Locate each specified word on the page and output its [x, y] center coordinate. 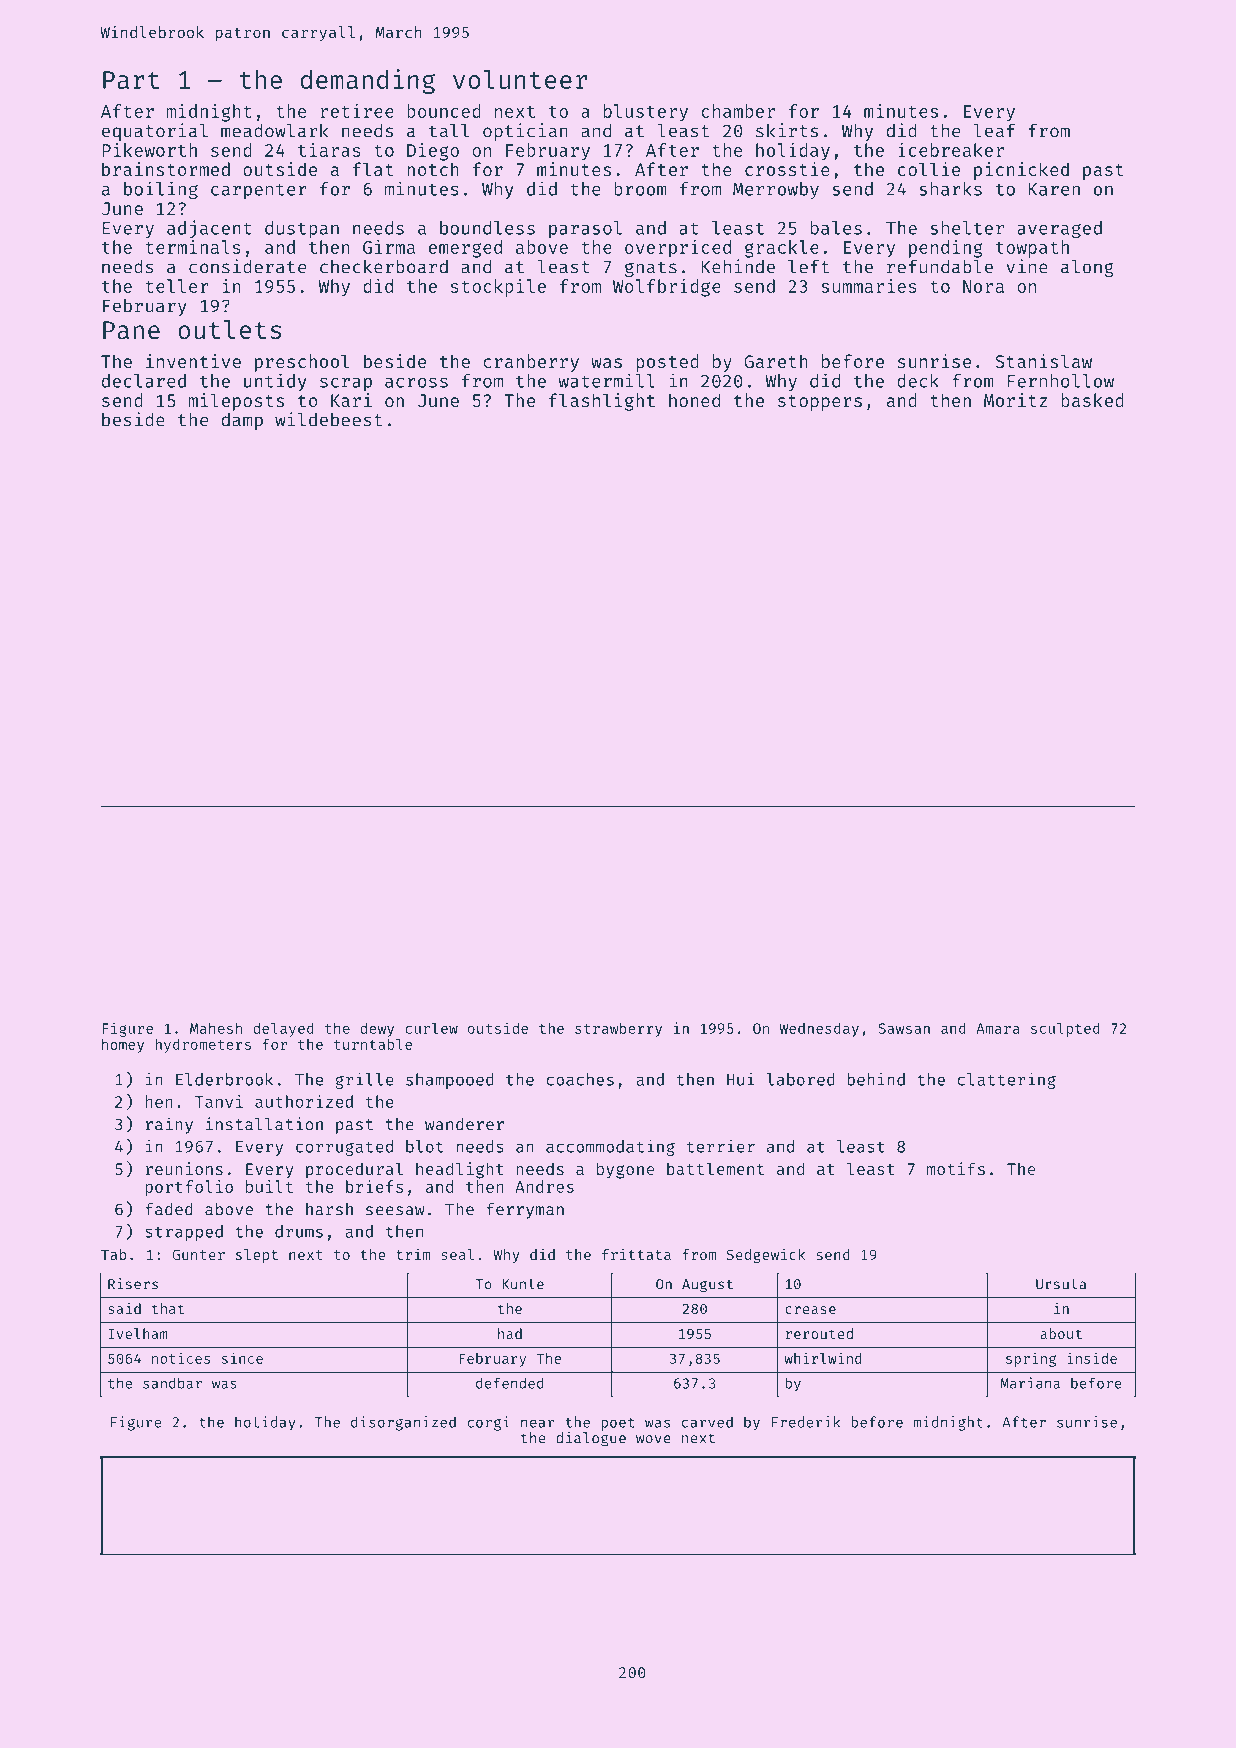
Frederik [806, 1422]
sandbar [172, 1383]
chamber [738, 111]
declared [144, 381]
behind [876, 1079]
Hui [740, 1079]
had [510, 1333]
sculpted [1065, 1029]
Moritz [1015, 400]
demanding [368, 81]
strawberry [618, 1029]
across [416, 383]
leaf [994, 130]
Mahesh [216, 1028]
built [269, 1186]
